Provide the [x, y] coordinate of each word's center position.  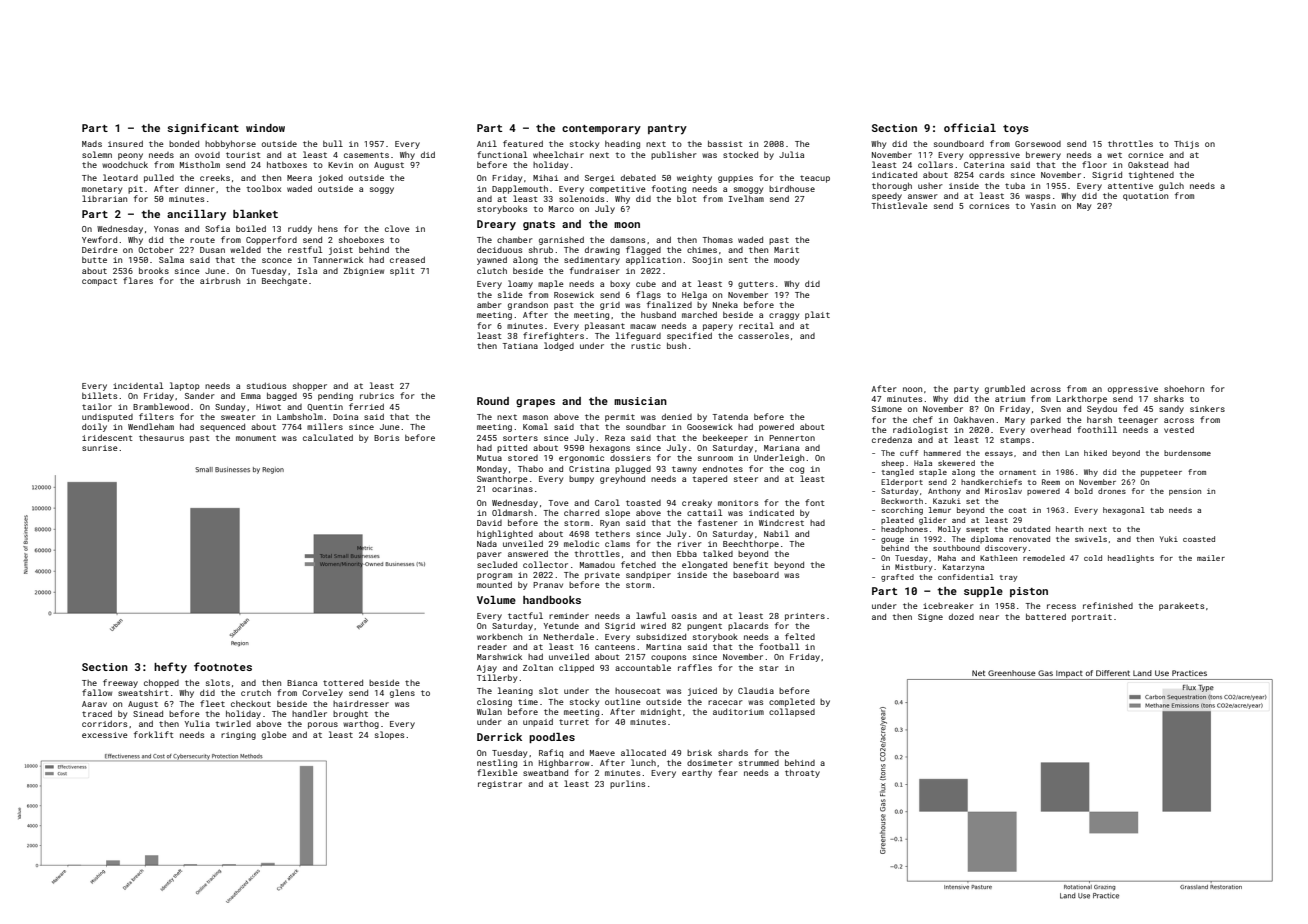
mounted [494, 584]
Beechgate [284, 282]
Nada [487, 544]
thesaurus [161, 437]
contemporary [601, 130]
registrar [500, 785]
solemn [97, 154]
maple [551, 284]
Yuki [1169, 539]
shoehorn [1184, 388]
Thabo [530, 469]
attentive [1130, 186]
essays [999, 455]
